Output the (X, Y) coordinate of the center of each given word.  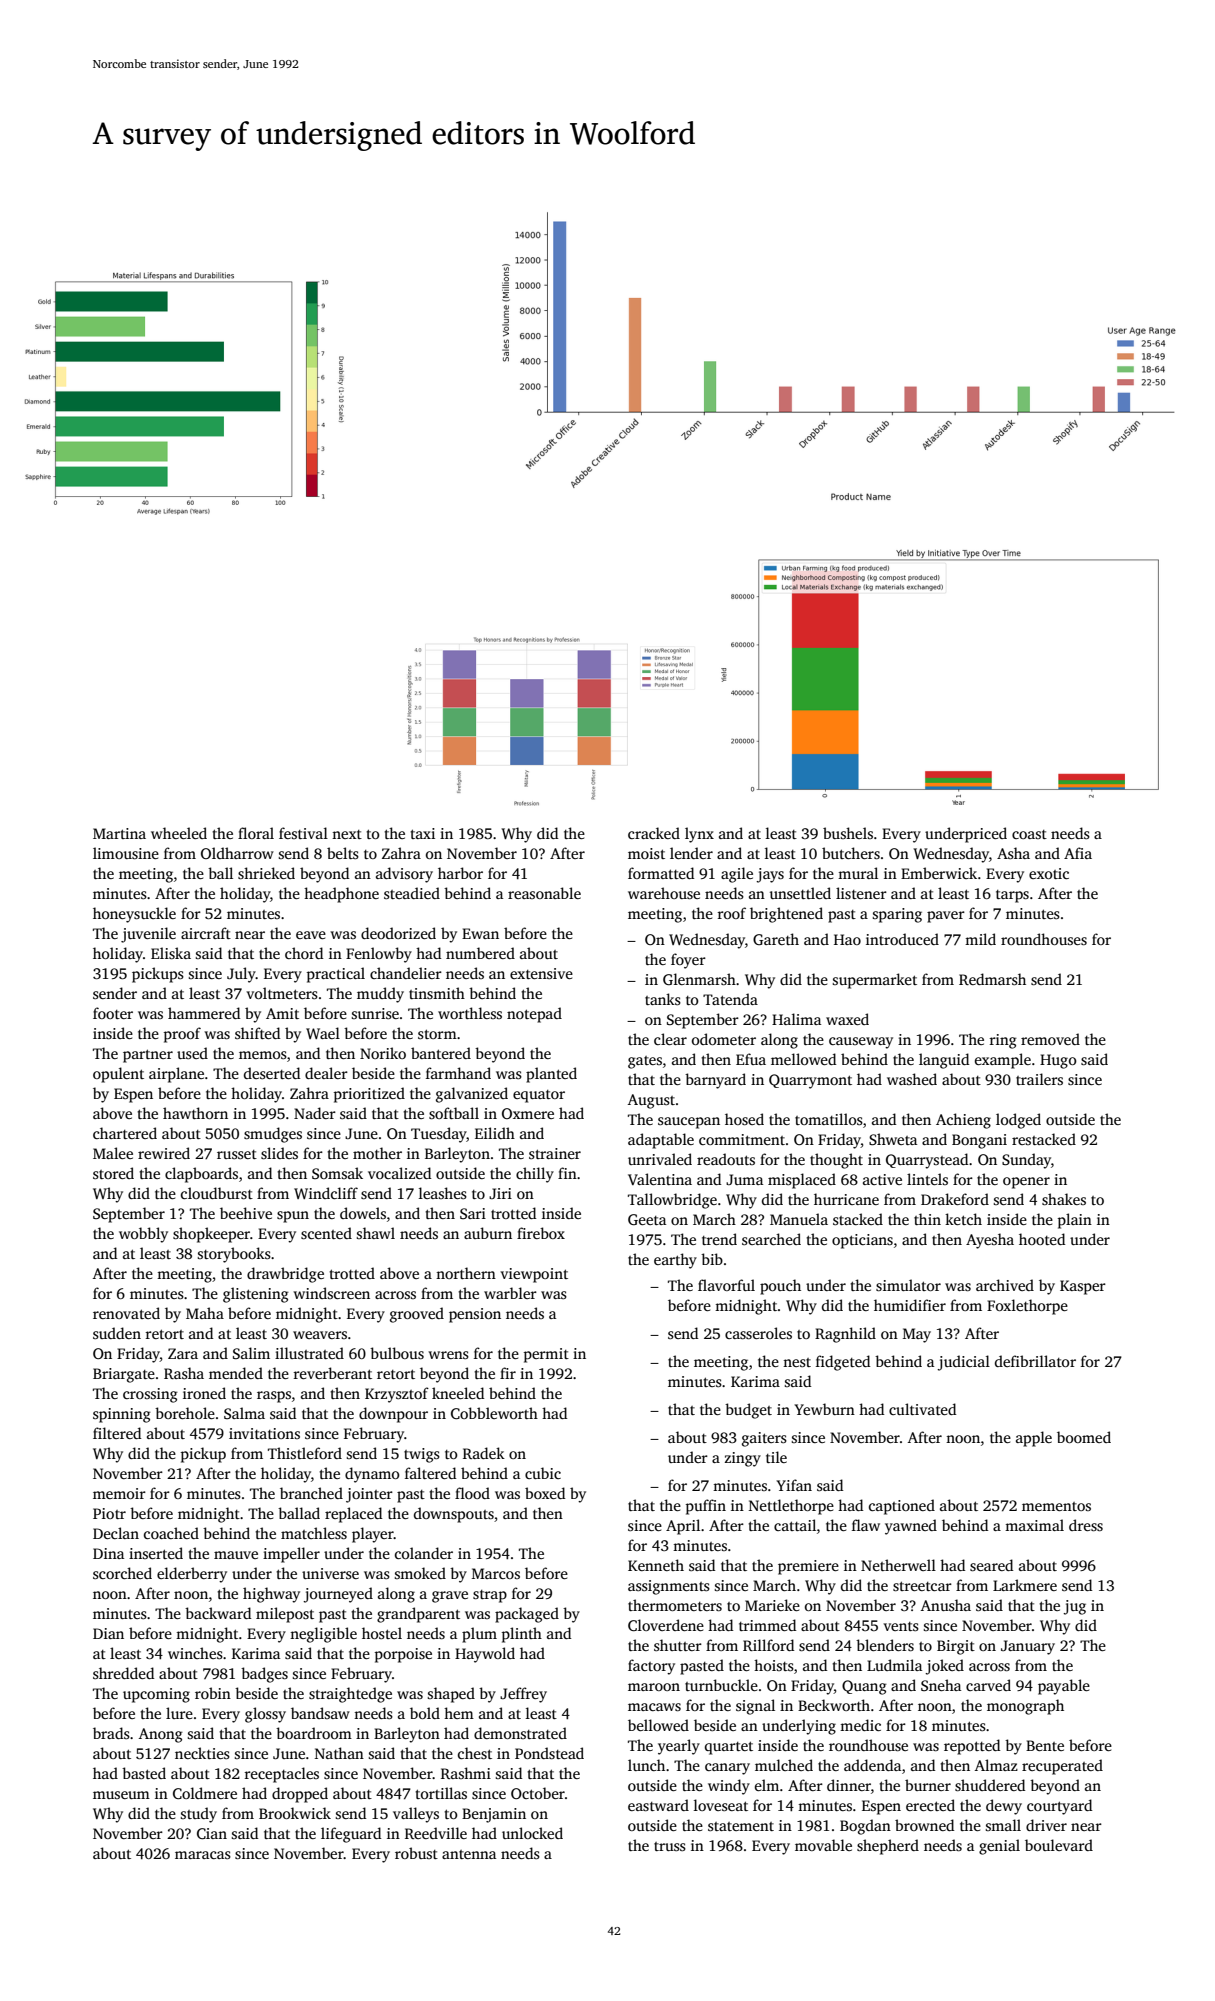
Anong (161, 1735)
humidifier (910, 1305)
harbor (460, 873)
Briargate (124, 1375)
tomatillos (829, 1119)
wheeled (179, 833)
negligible (323, 1635)
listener (861, 893)
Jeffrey (523, 1695)
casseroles (758, 1333)
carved (988, 1685)
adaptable (661, 1141)
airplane (176, 1075)
